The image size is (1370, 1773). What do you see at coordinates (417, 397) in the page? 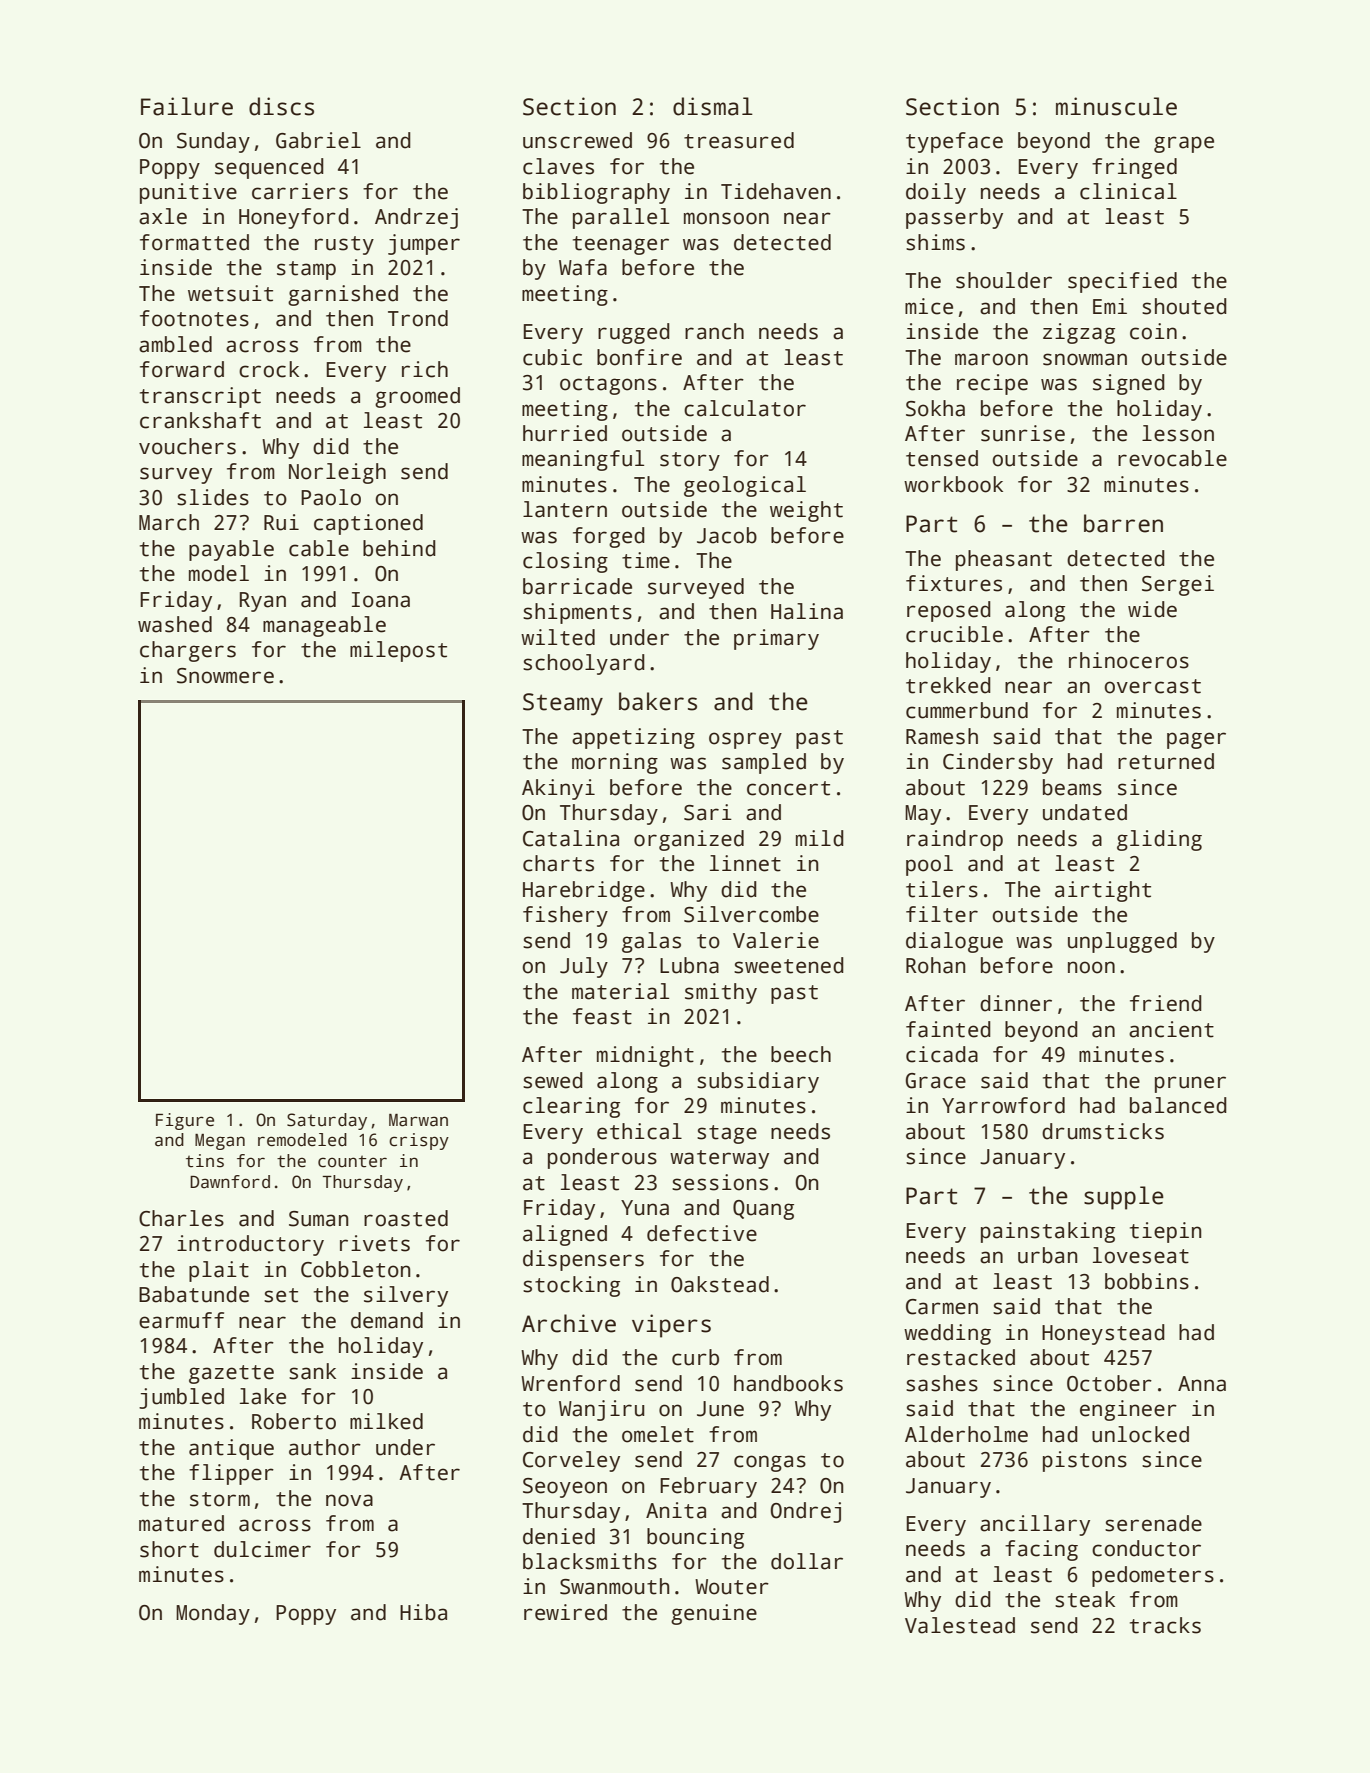
I see `groomed` at bounding box center [417, 397].
